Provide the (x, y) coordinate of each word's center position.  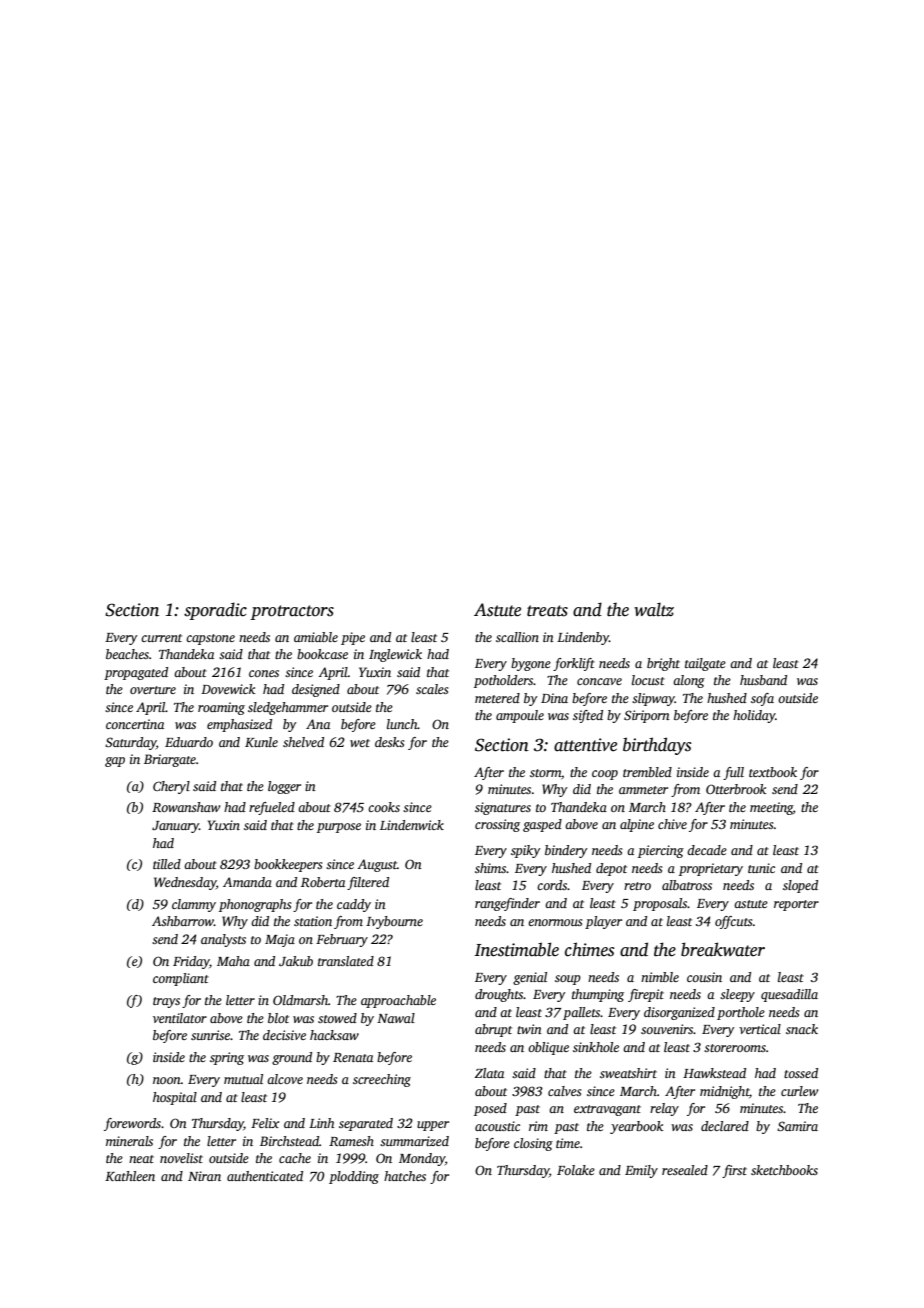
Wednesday (185, 883)
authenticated (265, 1176)
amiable (316, 637)
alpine (637, 825)
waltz (654, 610)
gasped (542, 825)
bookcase (322, 654)
